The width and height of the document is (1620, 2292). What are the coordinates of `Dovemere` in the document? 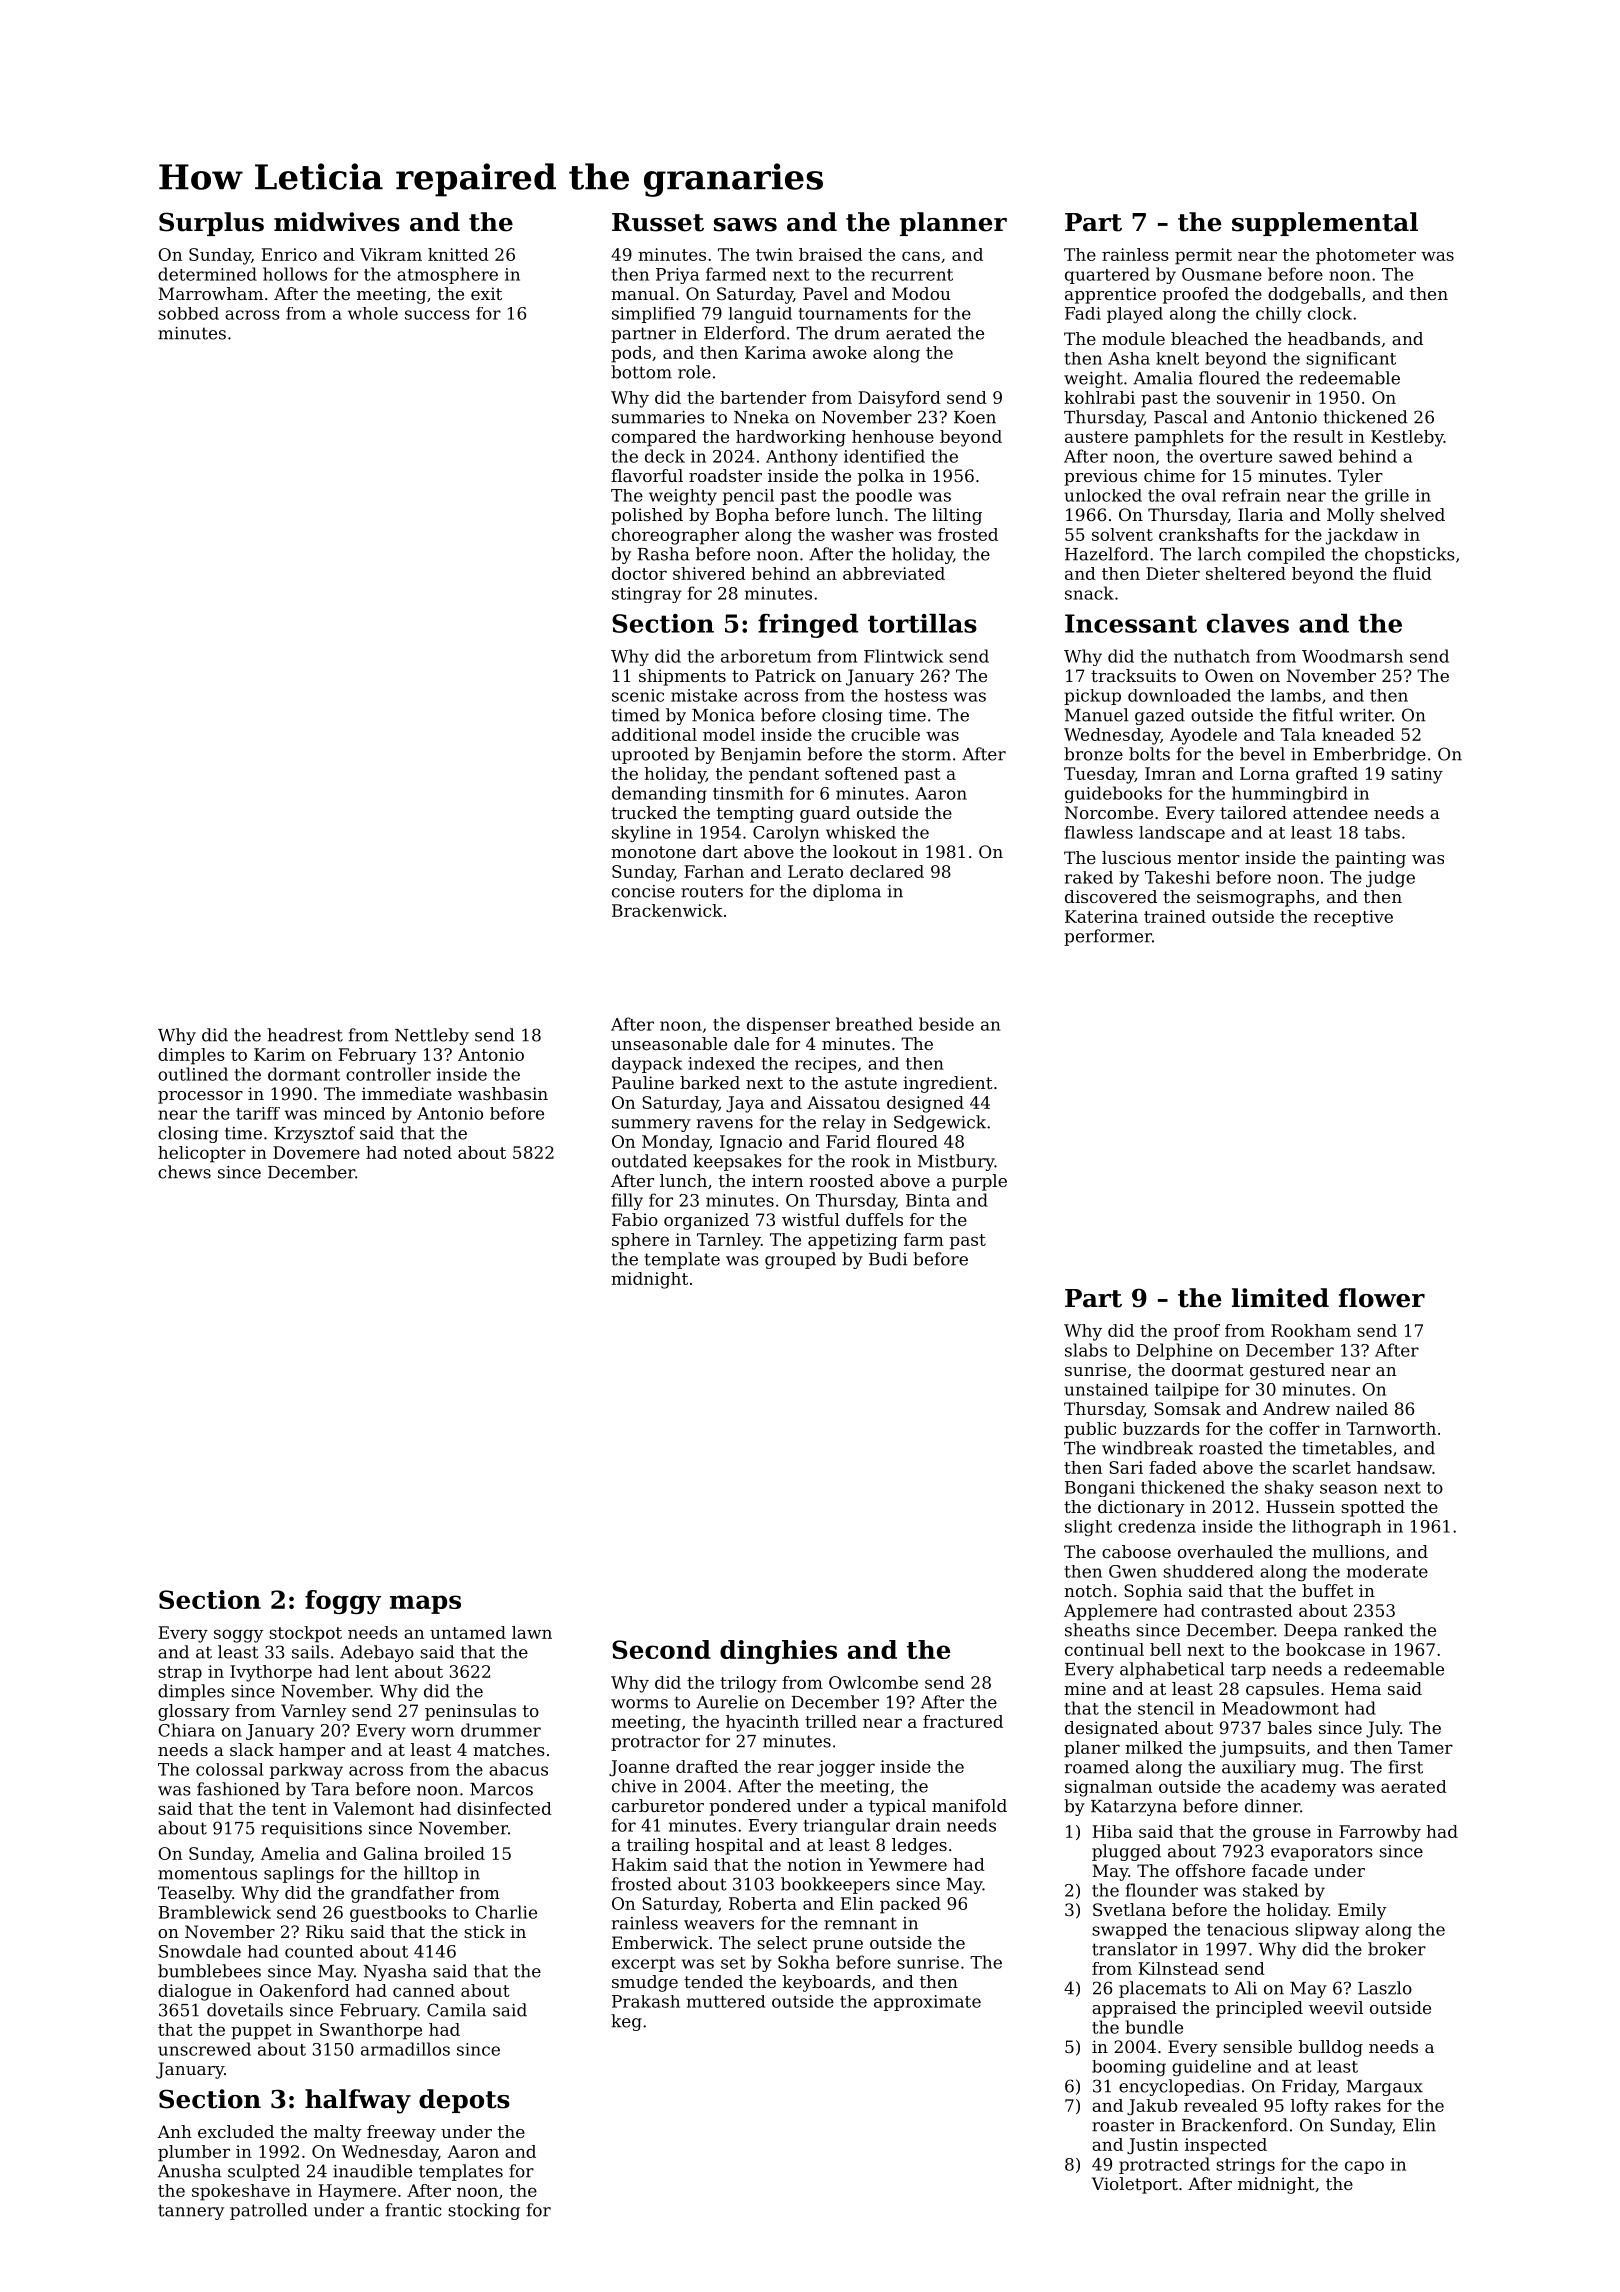 It's located at (316, 1152).
